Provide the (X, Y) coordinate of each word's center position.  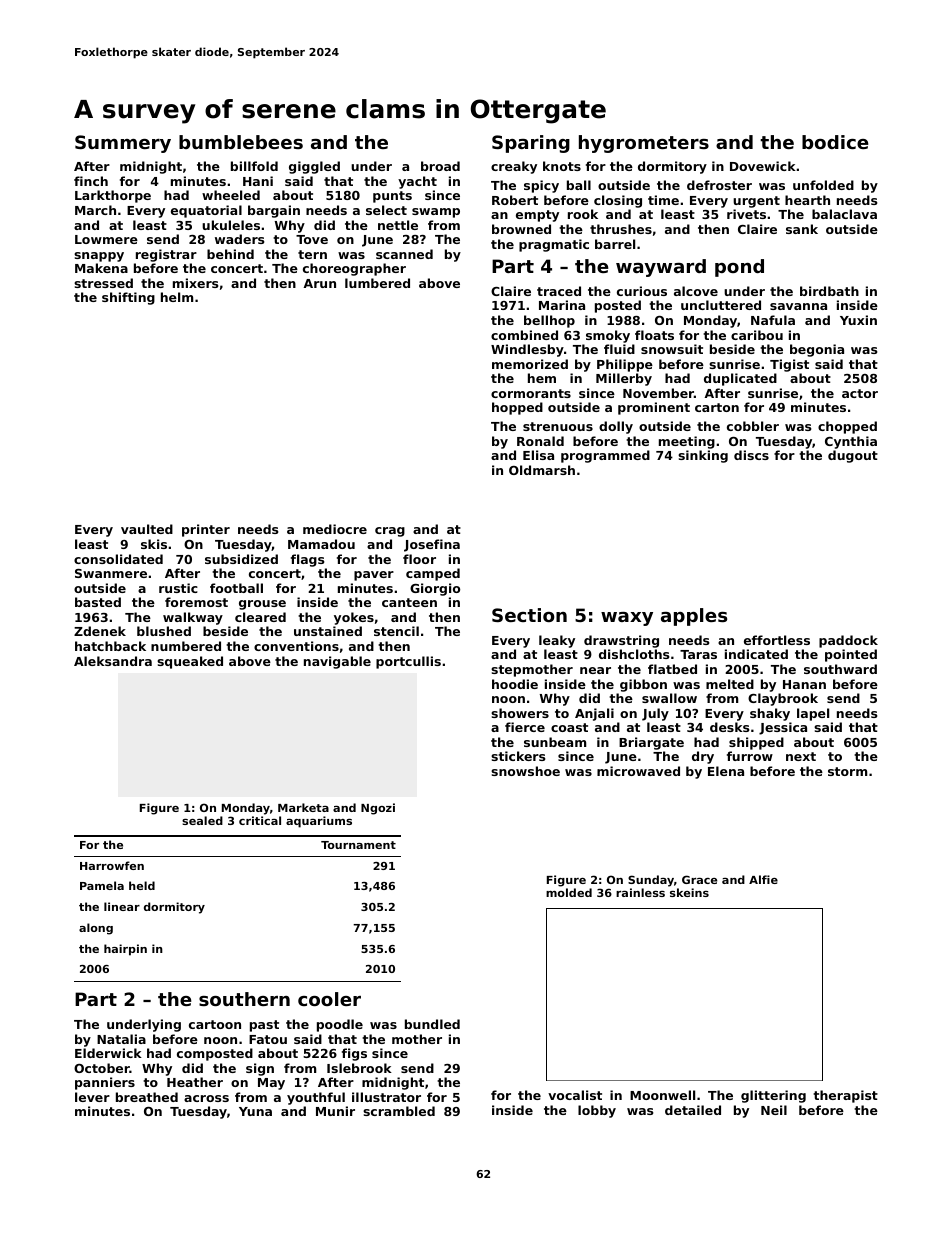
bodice (835, 142)
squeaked (190, 662)
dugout (853, 456)
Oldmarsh (542, 470)
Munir (335, 1111)
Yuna (255, 1111)
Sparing (531, 144)
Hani (258, 181)
